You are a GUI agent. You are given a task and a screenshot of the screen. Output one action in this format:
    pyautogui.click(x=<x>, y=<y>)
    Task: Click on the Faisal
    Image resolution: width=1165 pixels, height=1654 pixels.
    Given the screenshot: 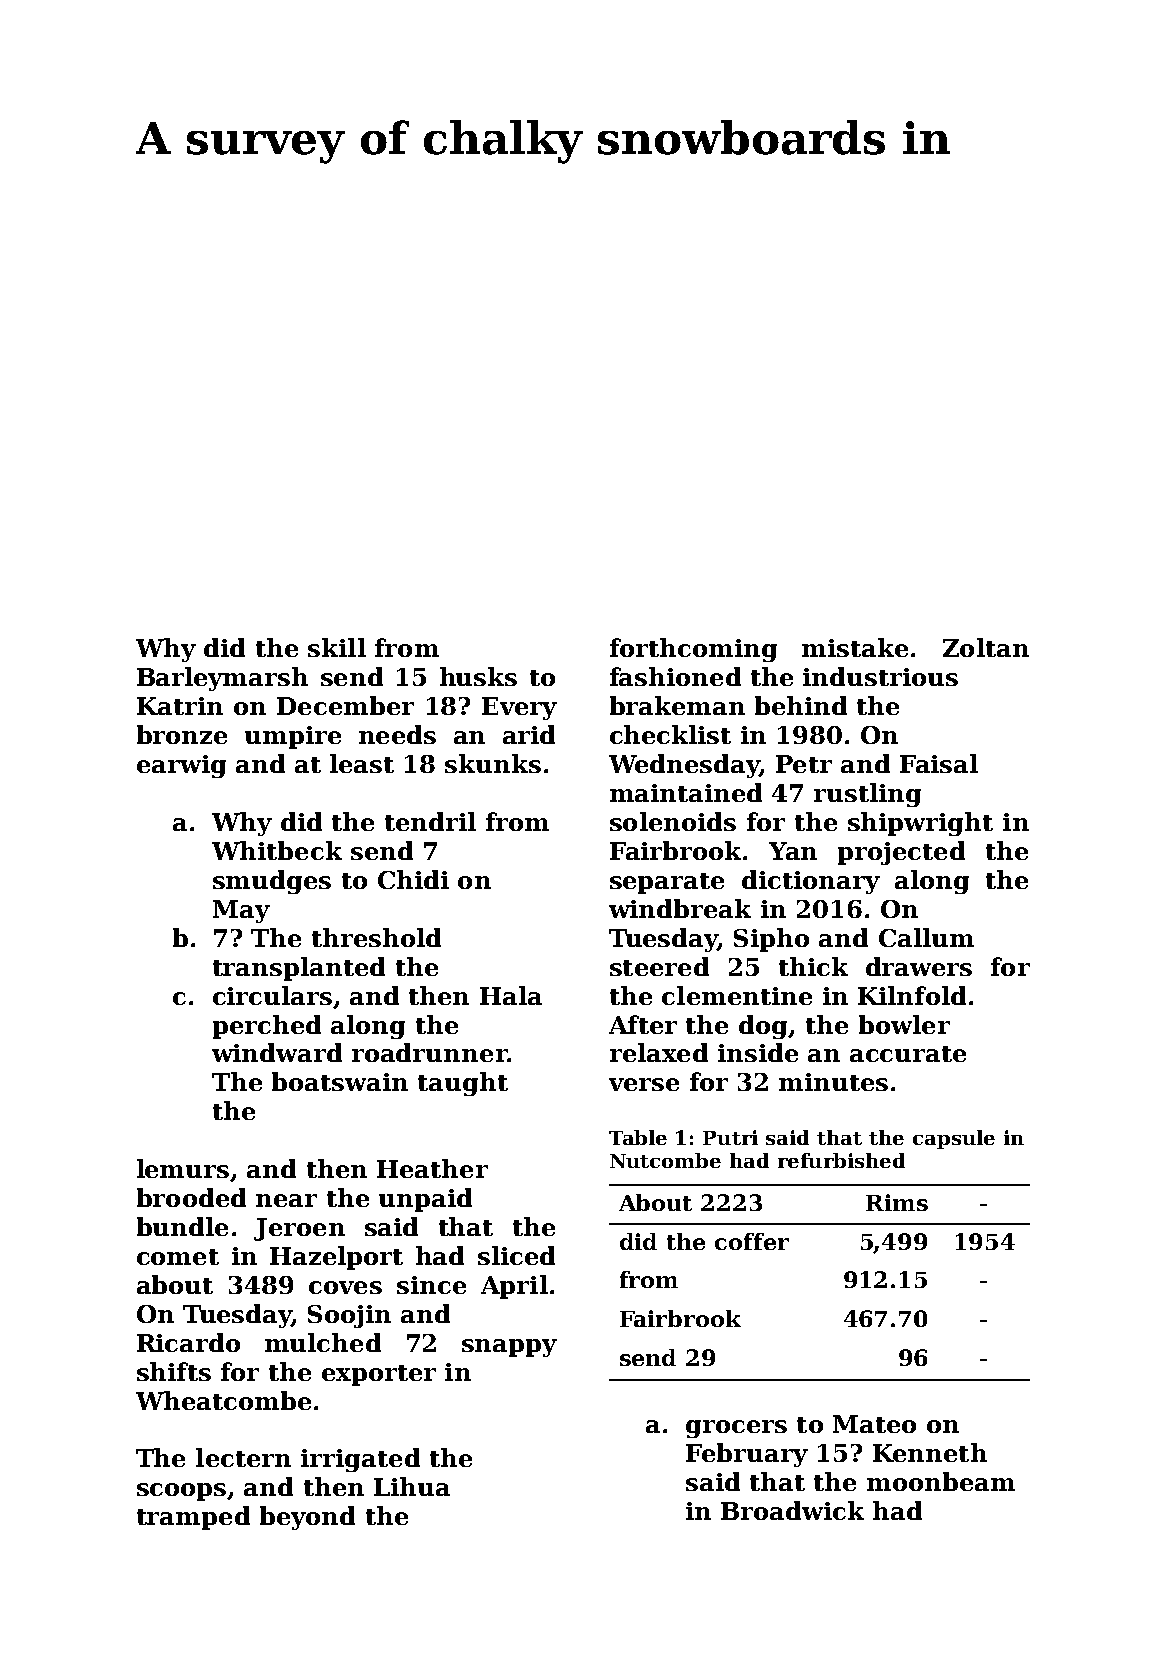 What is the action you would take?
    pyautogui.click(x=939, y=763)
